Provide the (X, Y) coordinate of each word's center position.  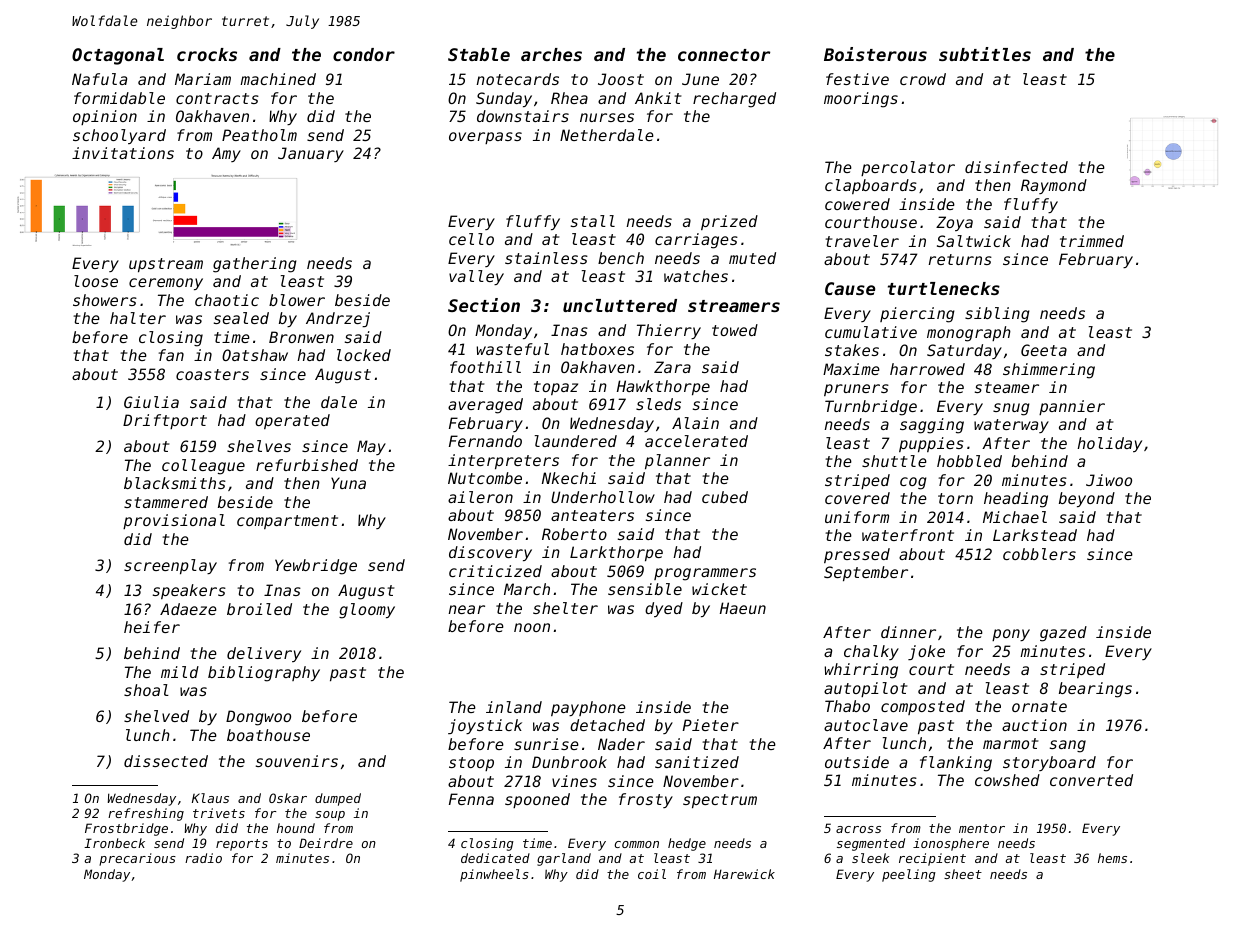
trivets (219, 813)
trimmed (1092, 241)
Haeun (743, 608)
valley (476, 277)
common (637, 844)
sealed (241, 318)
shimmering (1049, 371)
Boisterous (875, 54)
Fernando (485, 441)
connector (724, 55)
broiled (259, 609)
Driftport (165, 421)
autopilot (865, 689)
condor (364, 54)
